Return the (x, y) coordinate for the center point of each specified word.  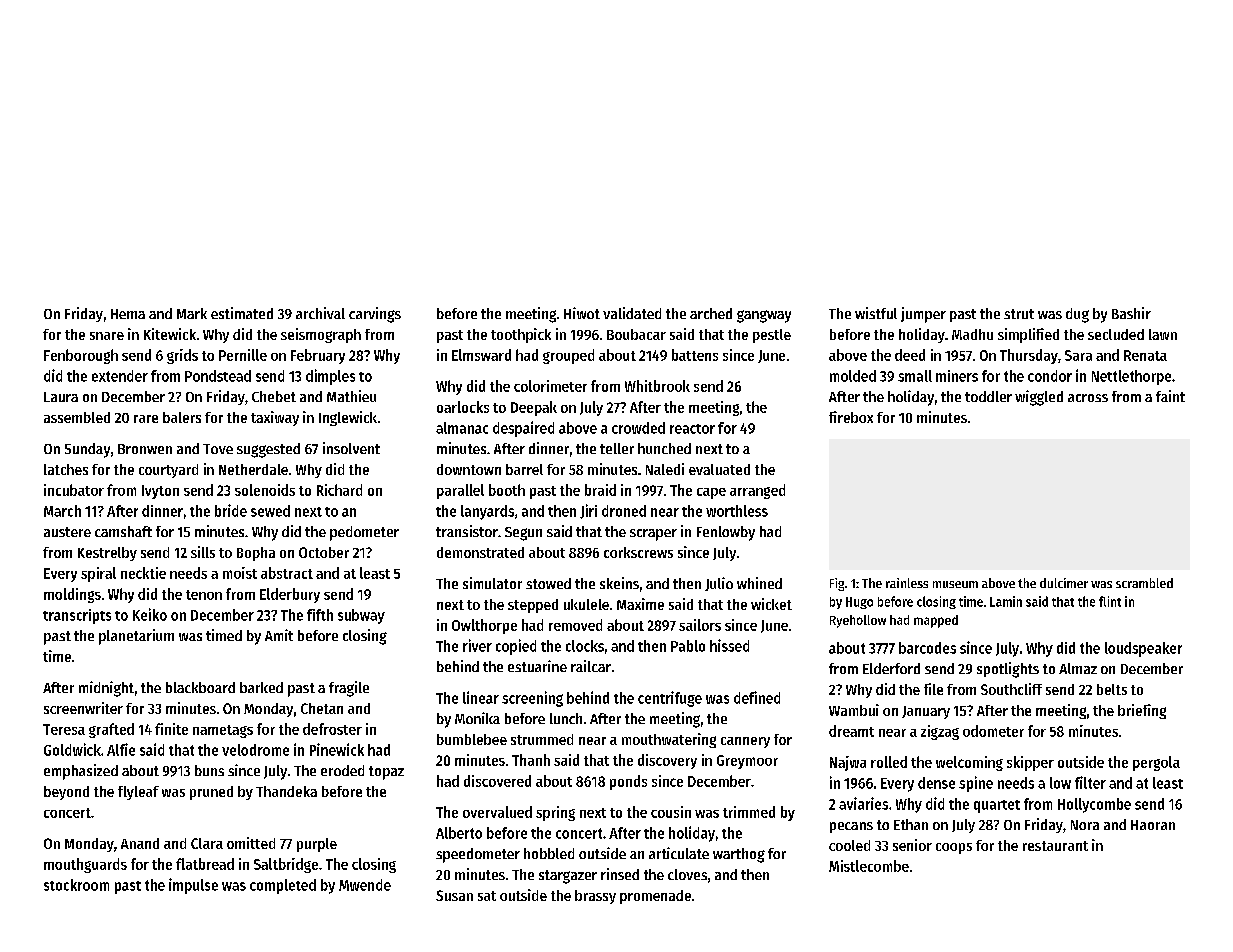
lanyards (487, 512)
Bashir (1131, 313)
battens (695, 355)
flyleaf (138, 793)
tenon (204, 595)
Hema (128, 314)
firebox (851, 417)
